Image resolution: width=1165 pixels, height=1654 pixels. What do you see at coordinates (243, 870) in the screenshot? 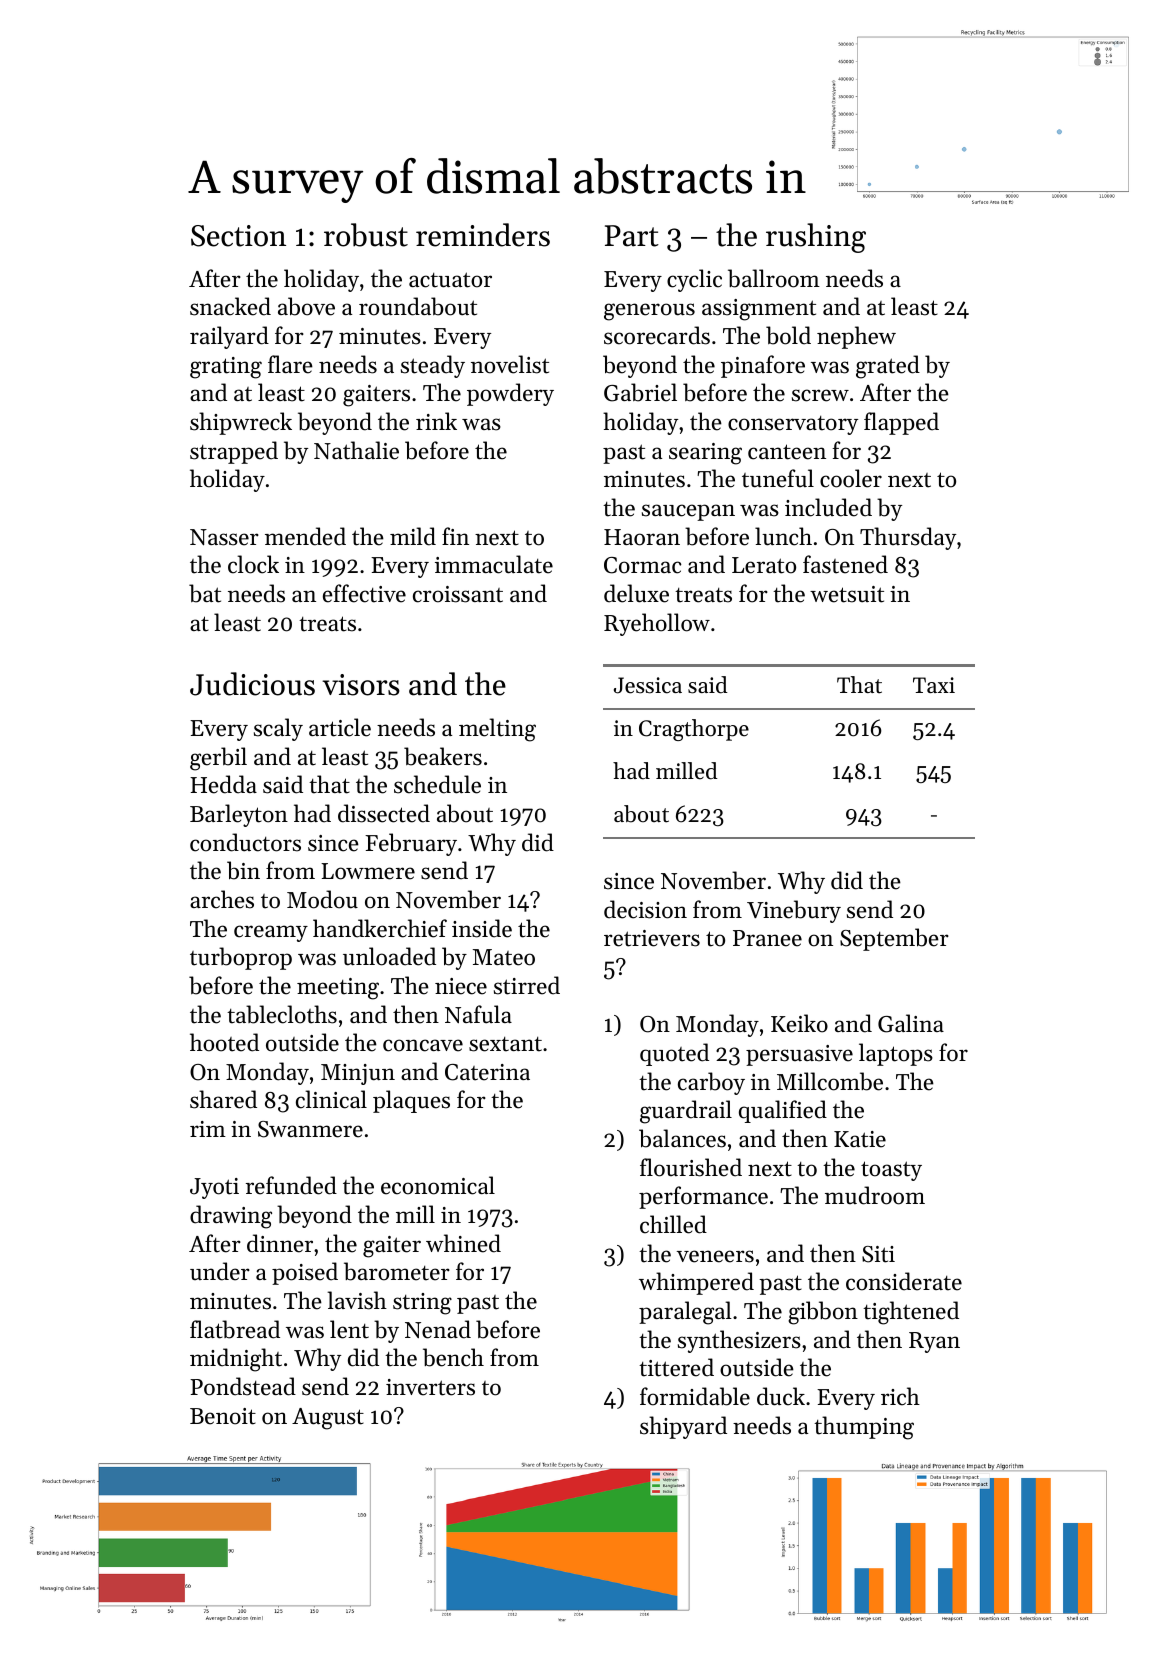
I see `bin` at bounding box center [243, 870].
